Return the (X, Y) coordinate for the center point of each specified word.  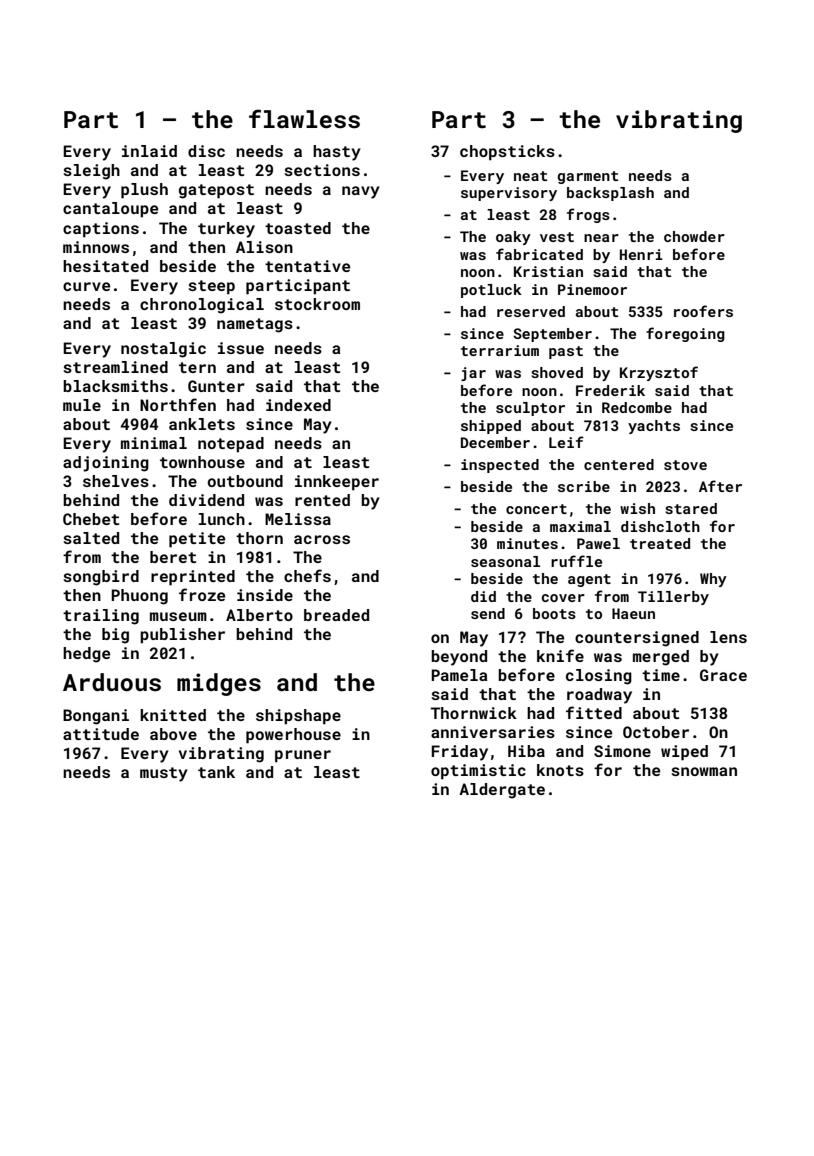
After (720, 486)
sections (322, 170)
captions (101, 230)
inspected (500, 466)
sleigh (91, 172)
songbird (101, 578)
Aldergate (502, 791)
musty (164, 774)
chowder (694, 236)
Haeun (633, 613)
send (488, 613)
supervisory (509, 194)
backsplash (610, 194)
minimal (154, 443)
